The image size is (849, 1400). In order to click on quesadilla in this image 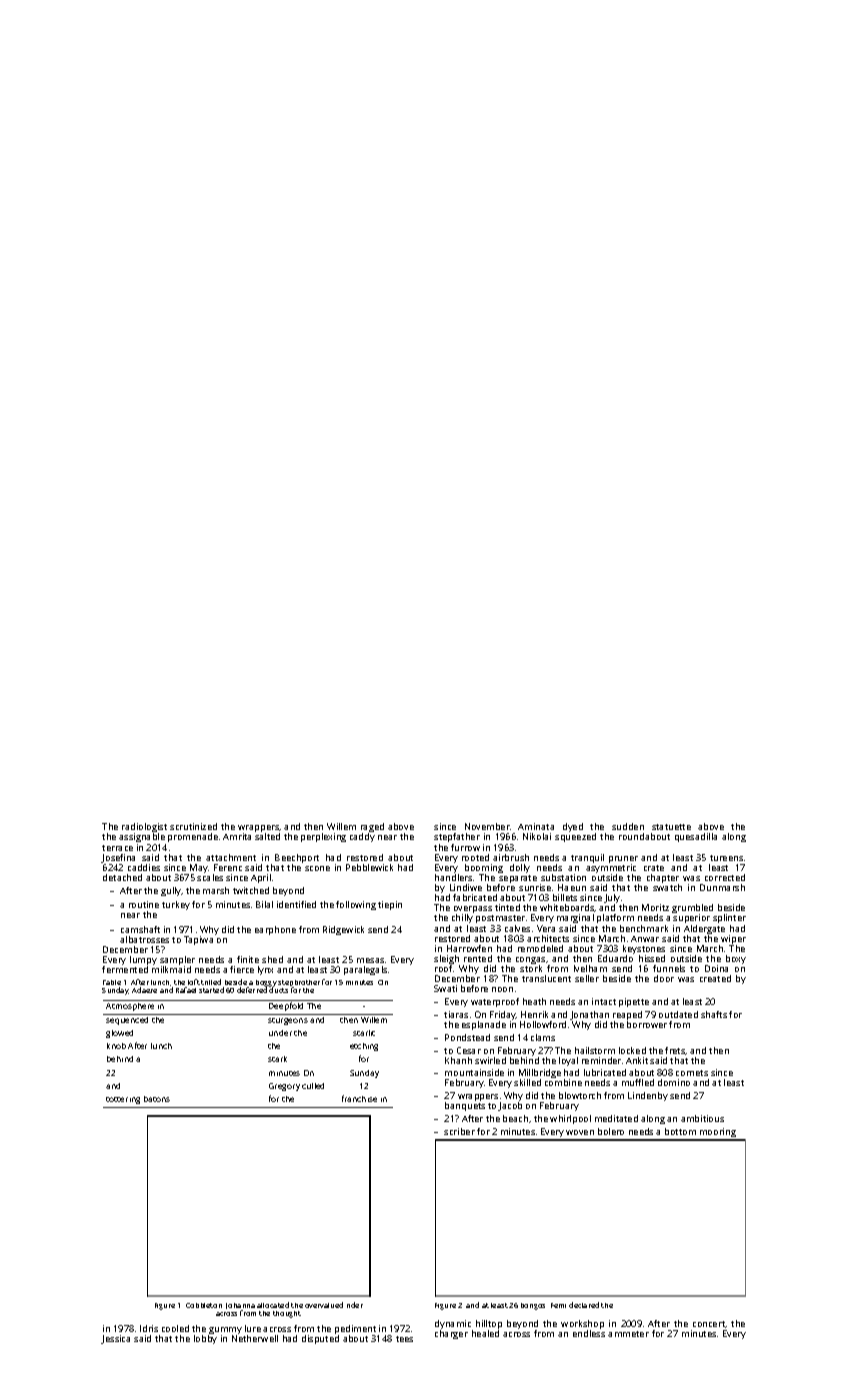, I will do `click(696, 837)`.
